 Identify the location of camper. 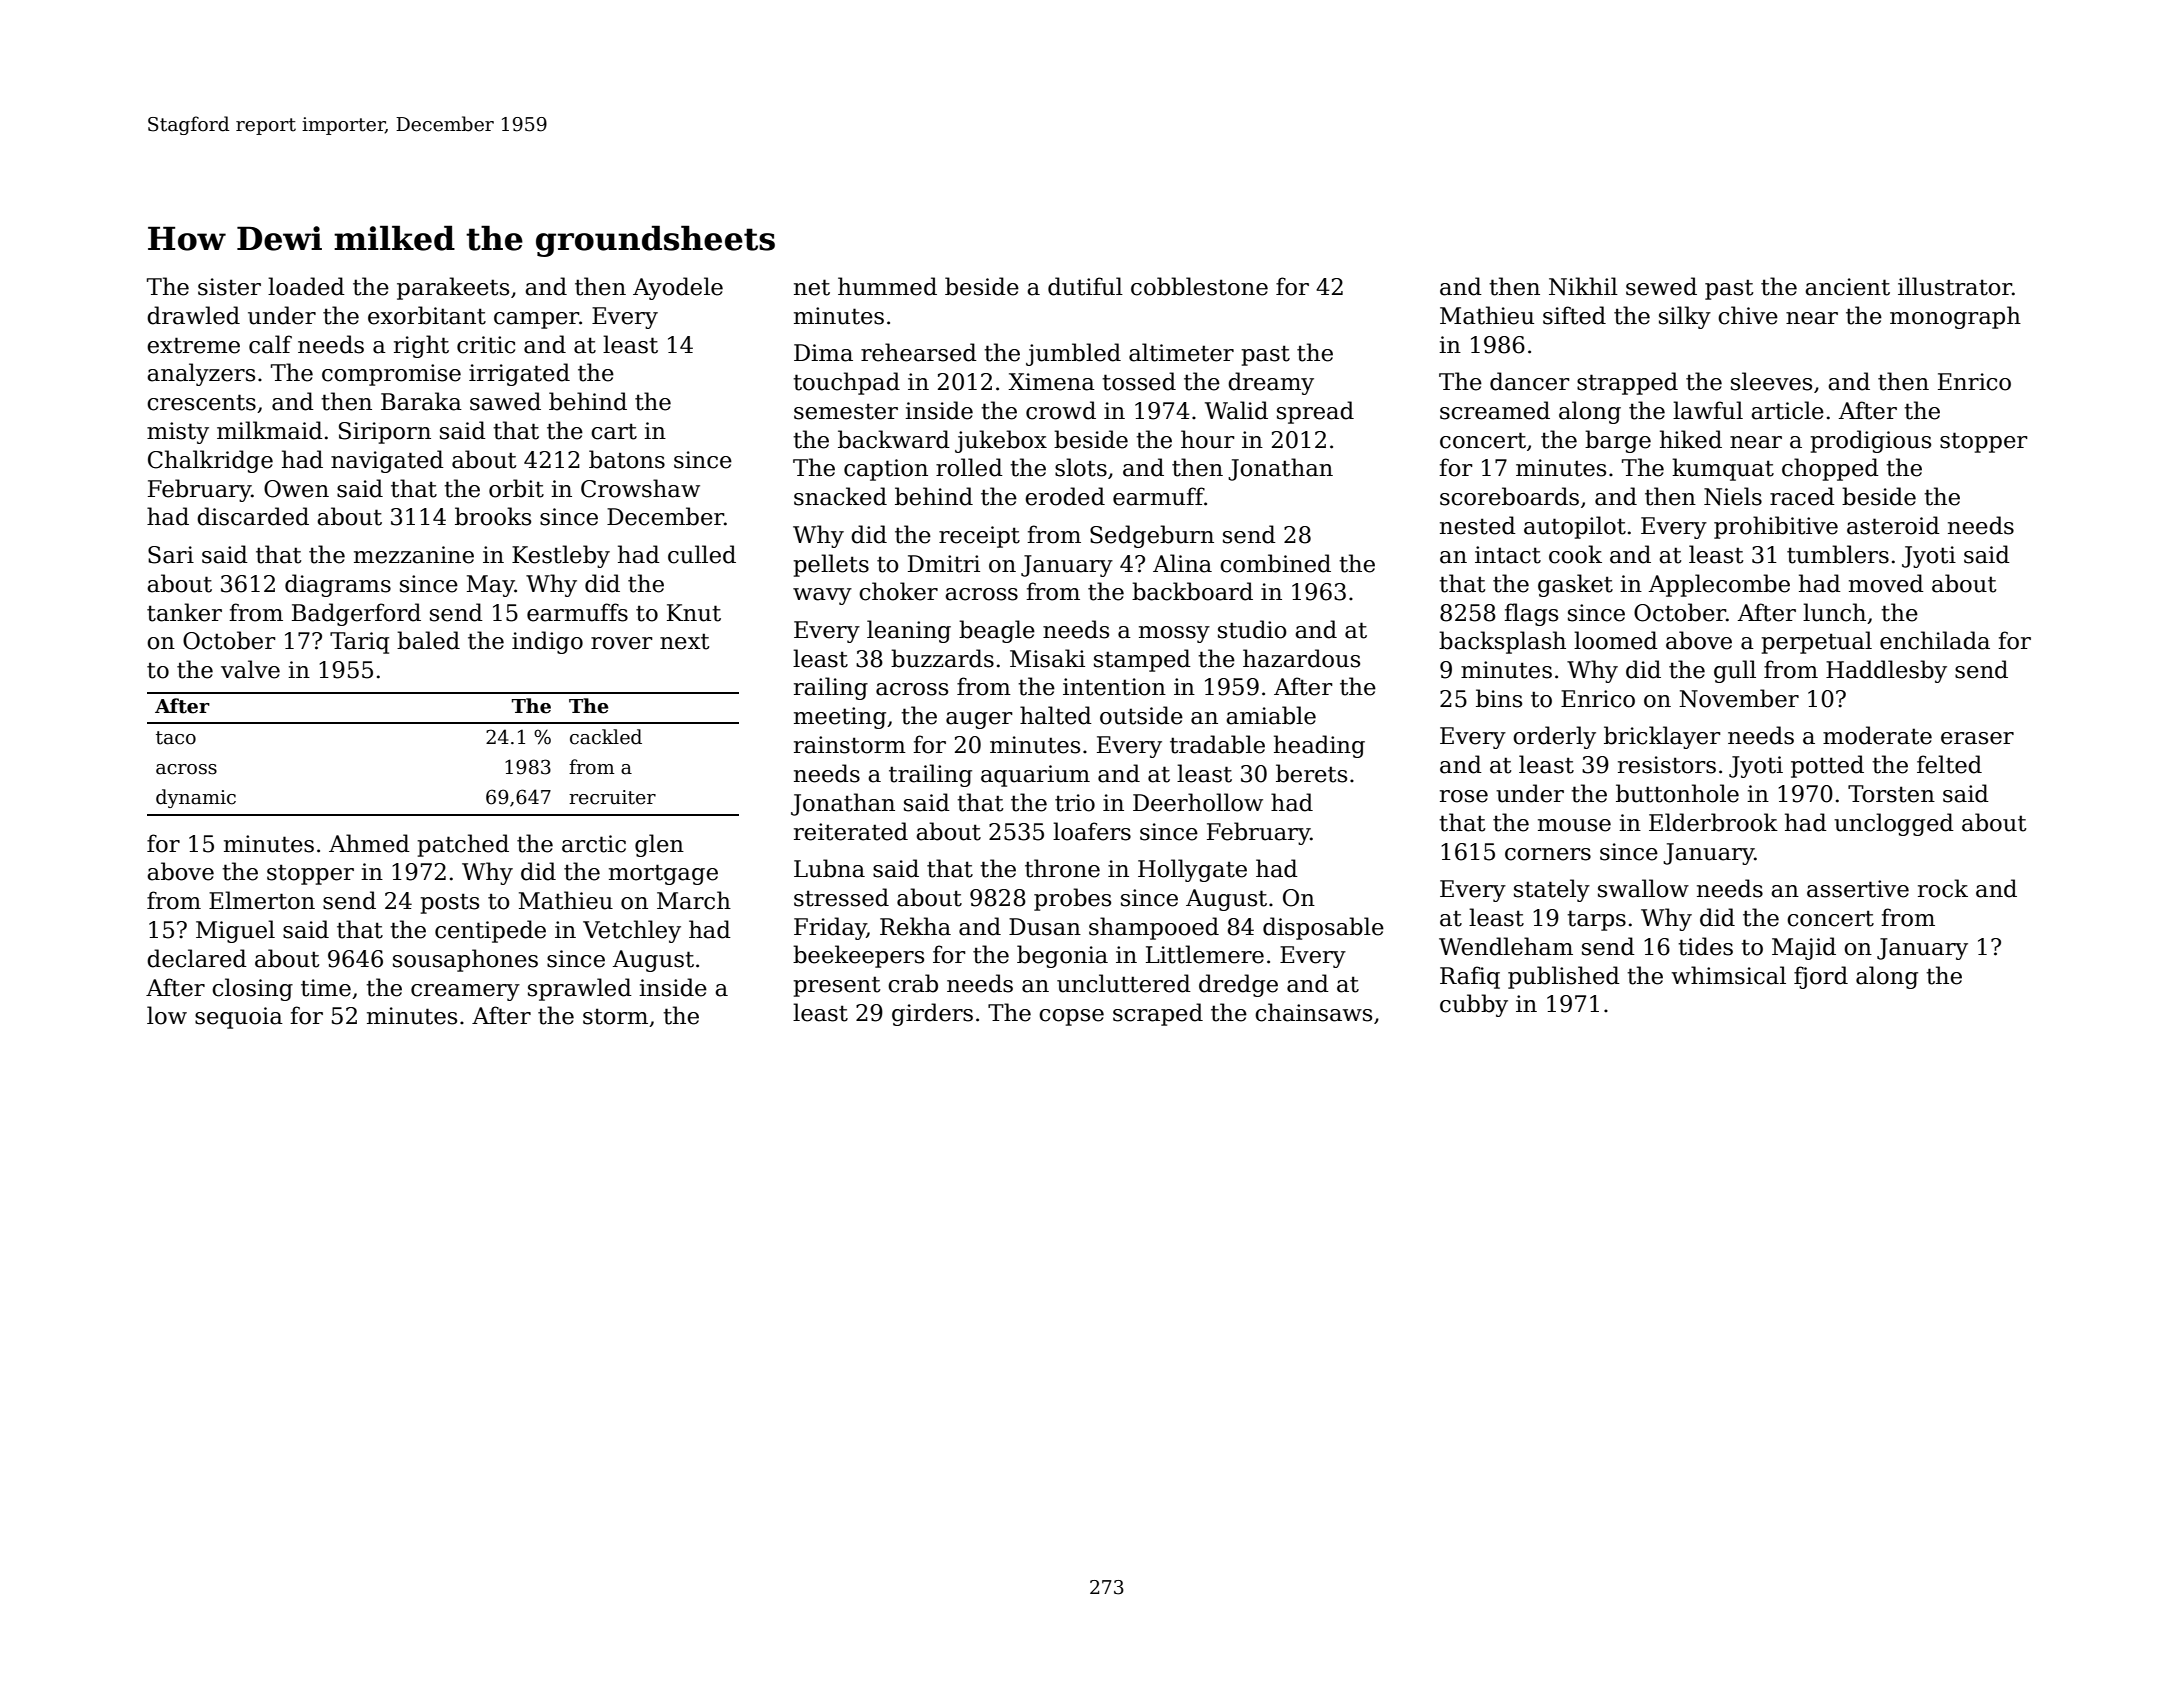
(536, 320).
